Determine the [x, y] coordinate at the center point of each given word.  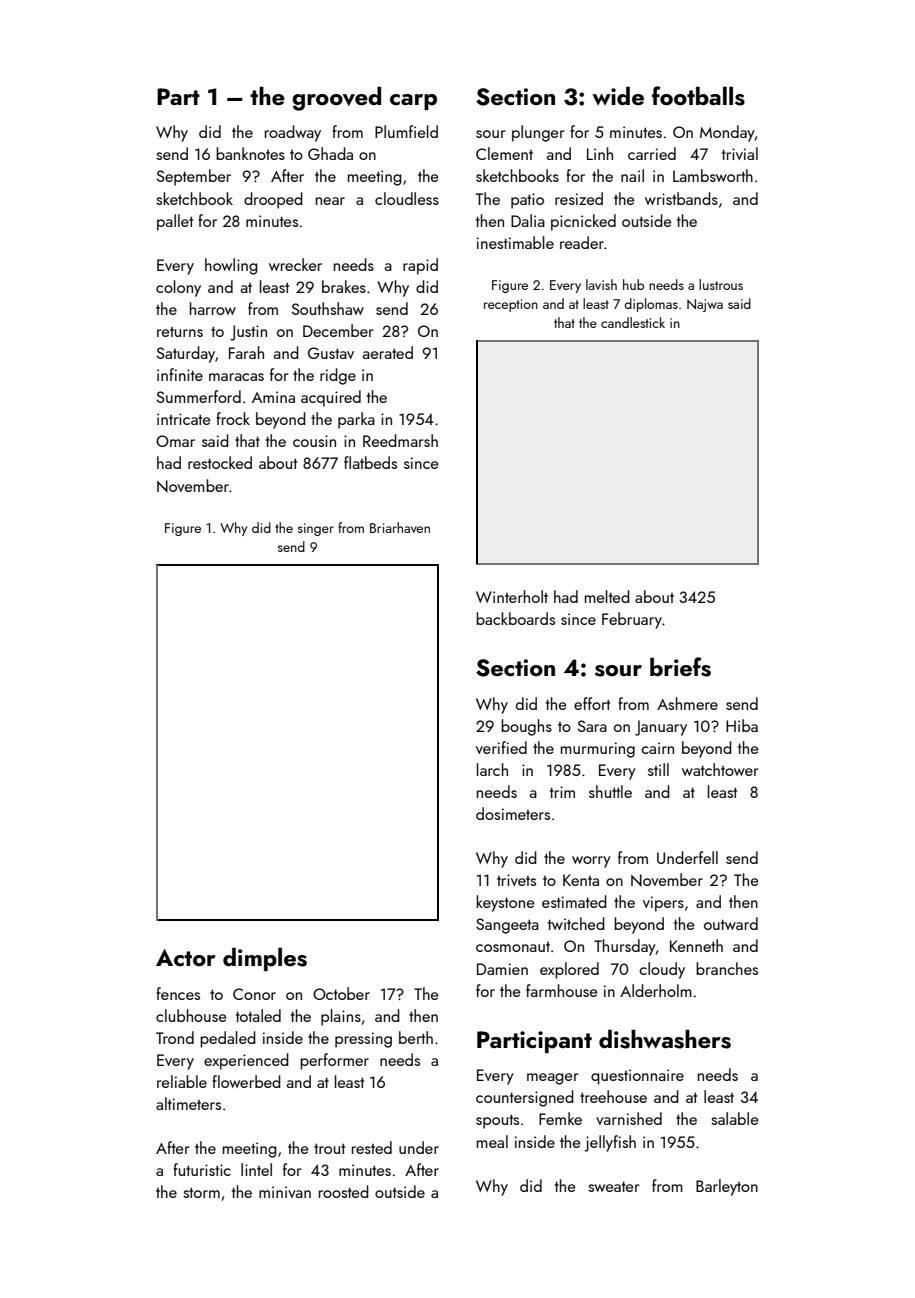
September [193, 177]
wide [618, 95]
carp [413, 102]
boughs [526, 727]
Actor [186, 957]
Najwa [705, 305]
